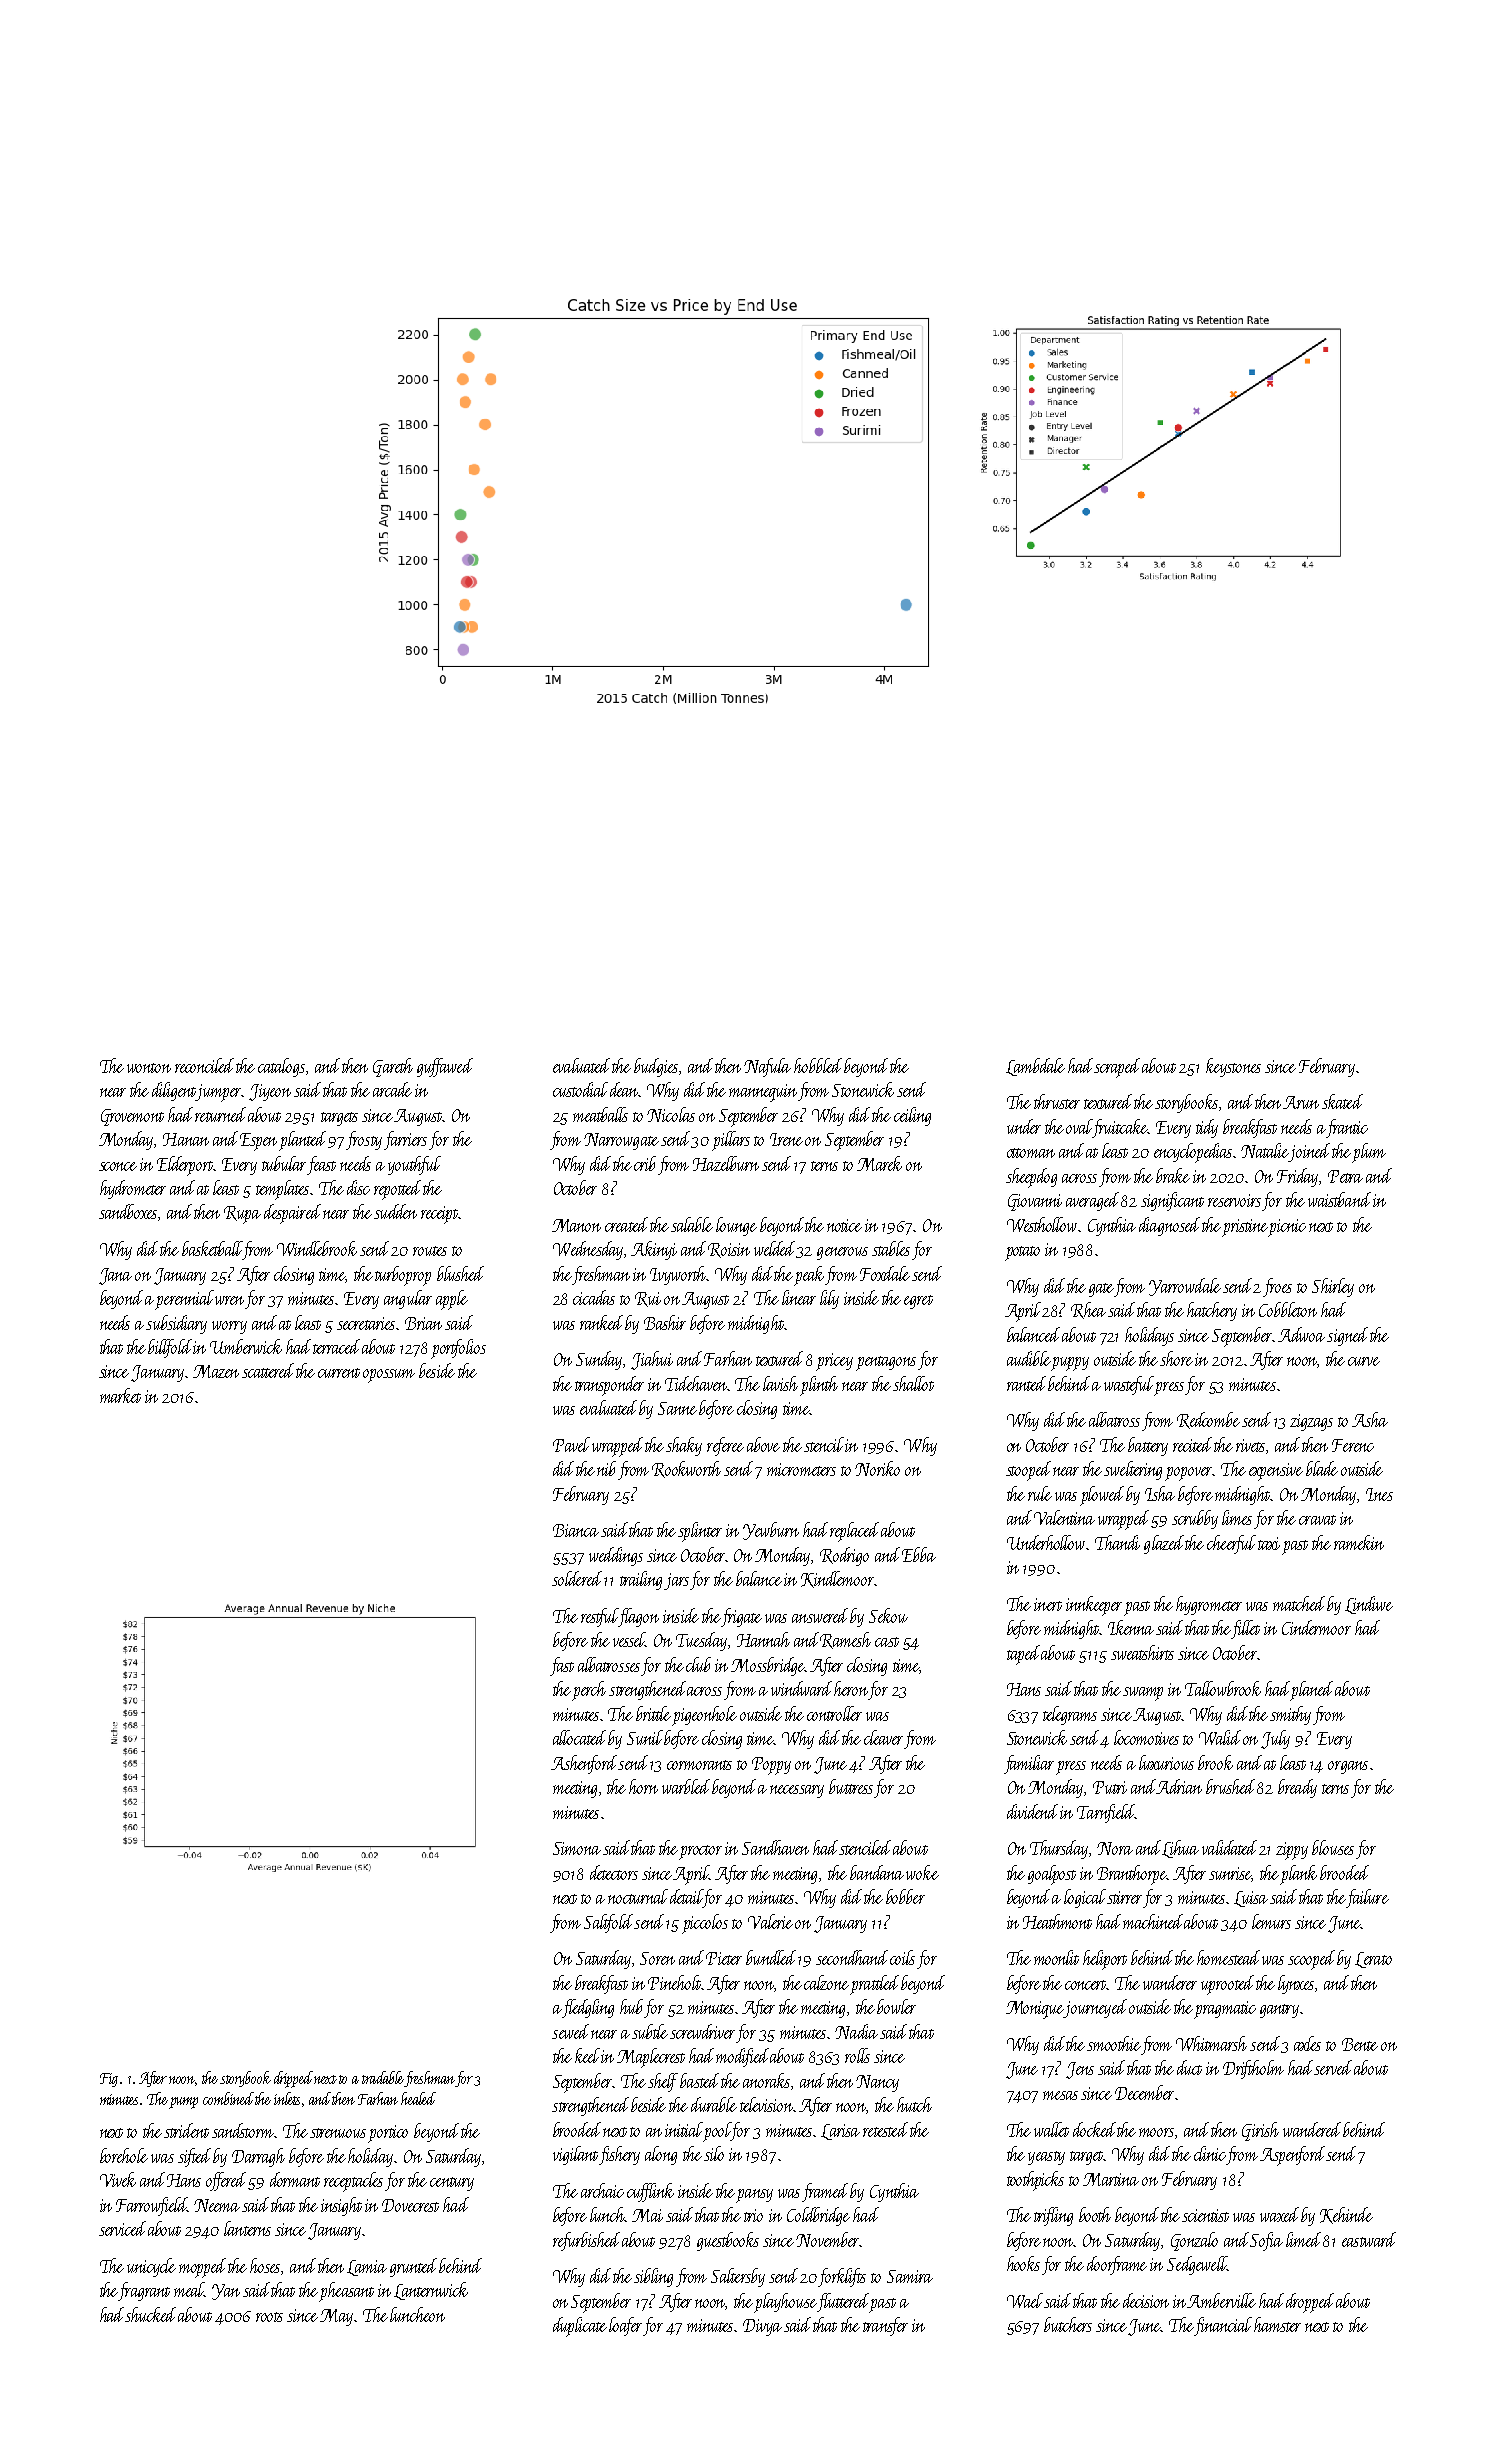 This screenshot has height=2464, width=1496. Describe the element at coordinates (576, 1530) in the screenshot. I see `Bianca` at that location.
